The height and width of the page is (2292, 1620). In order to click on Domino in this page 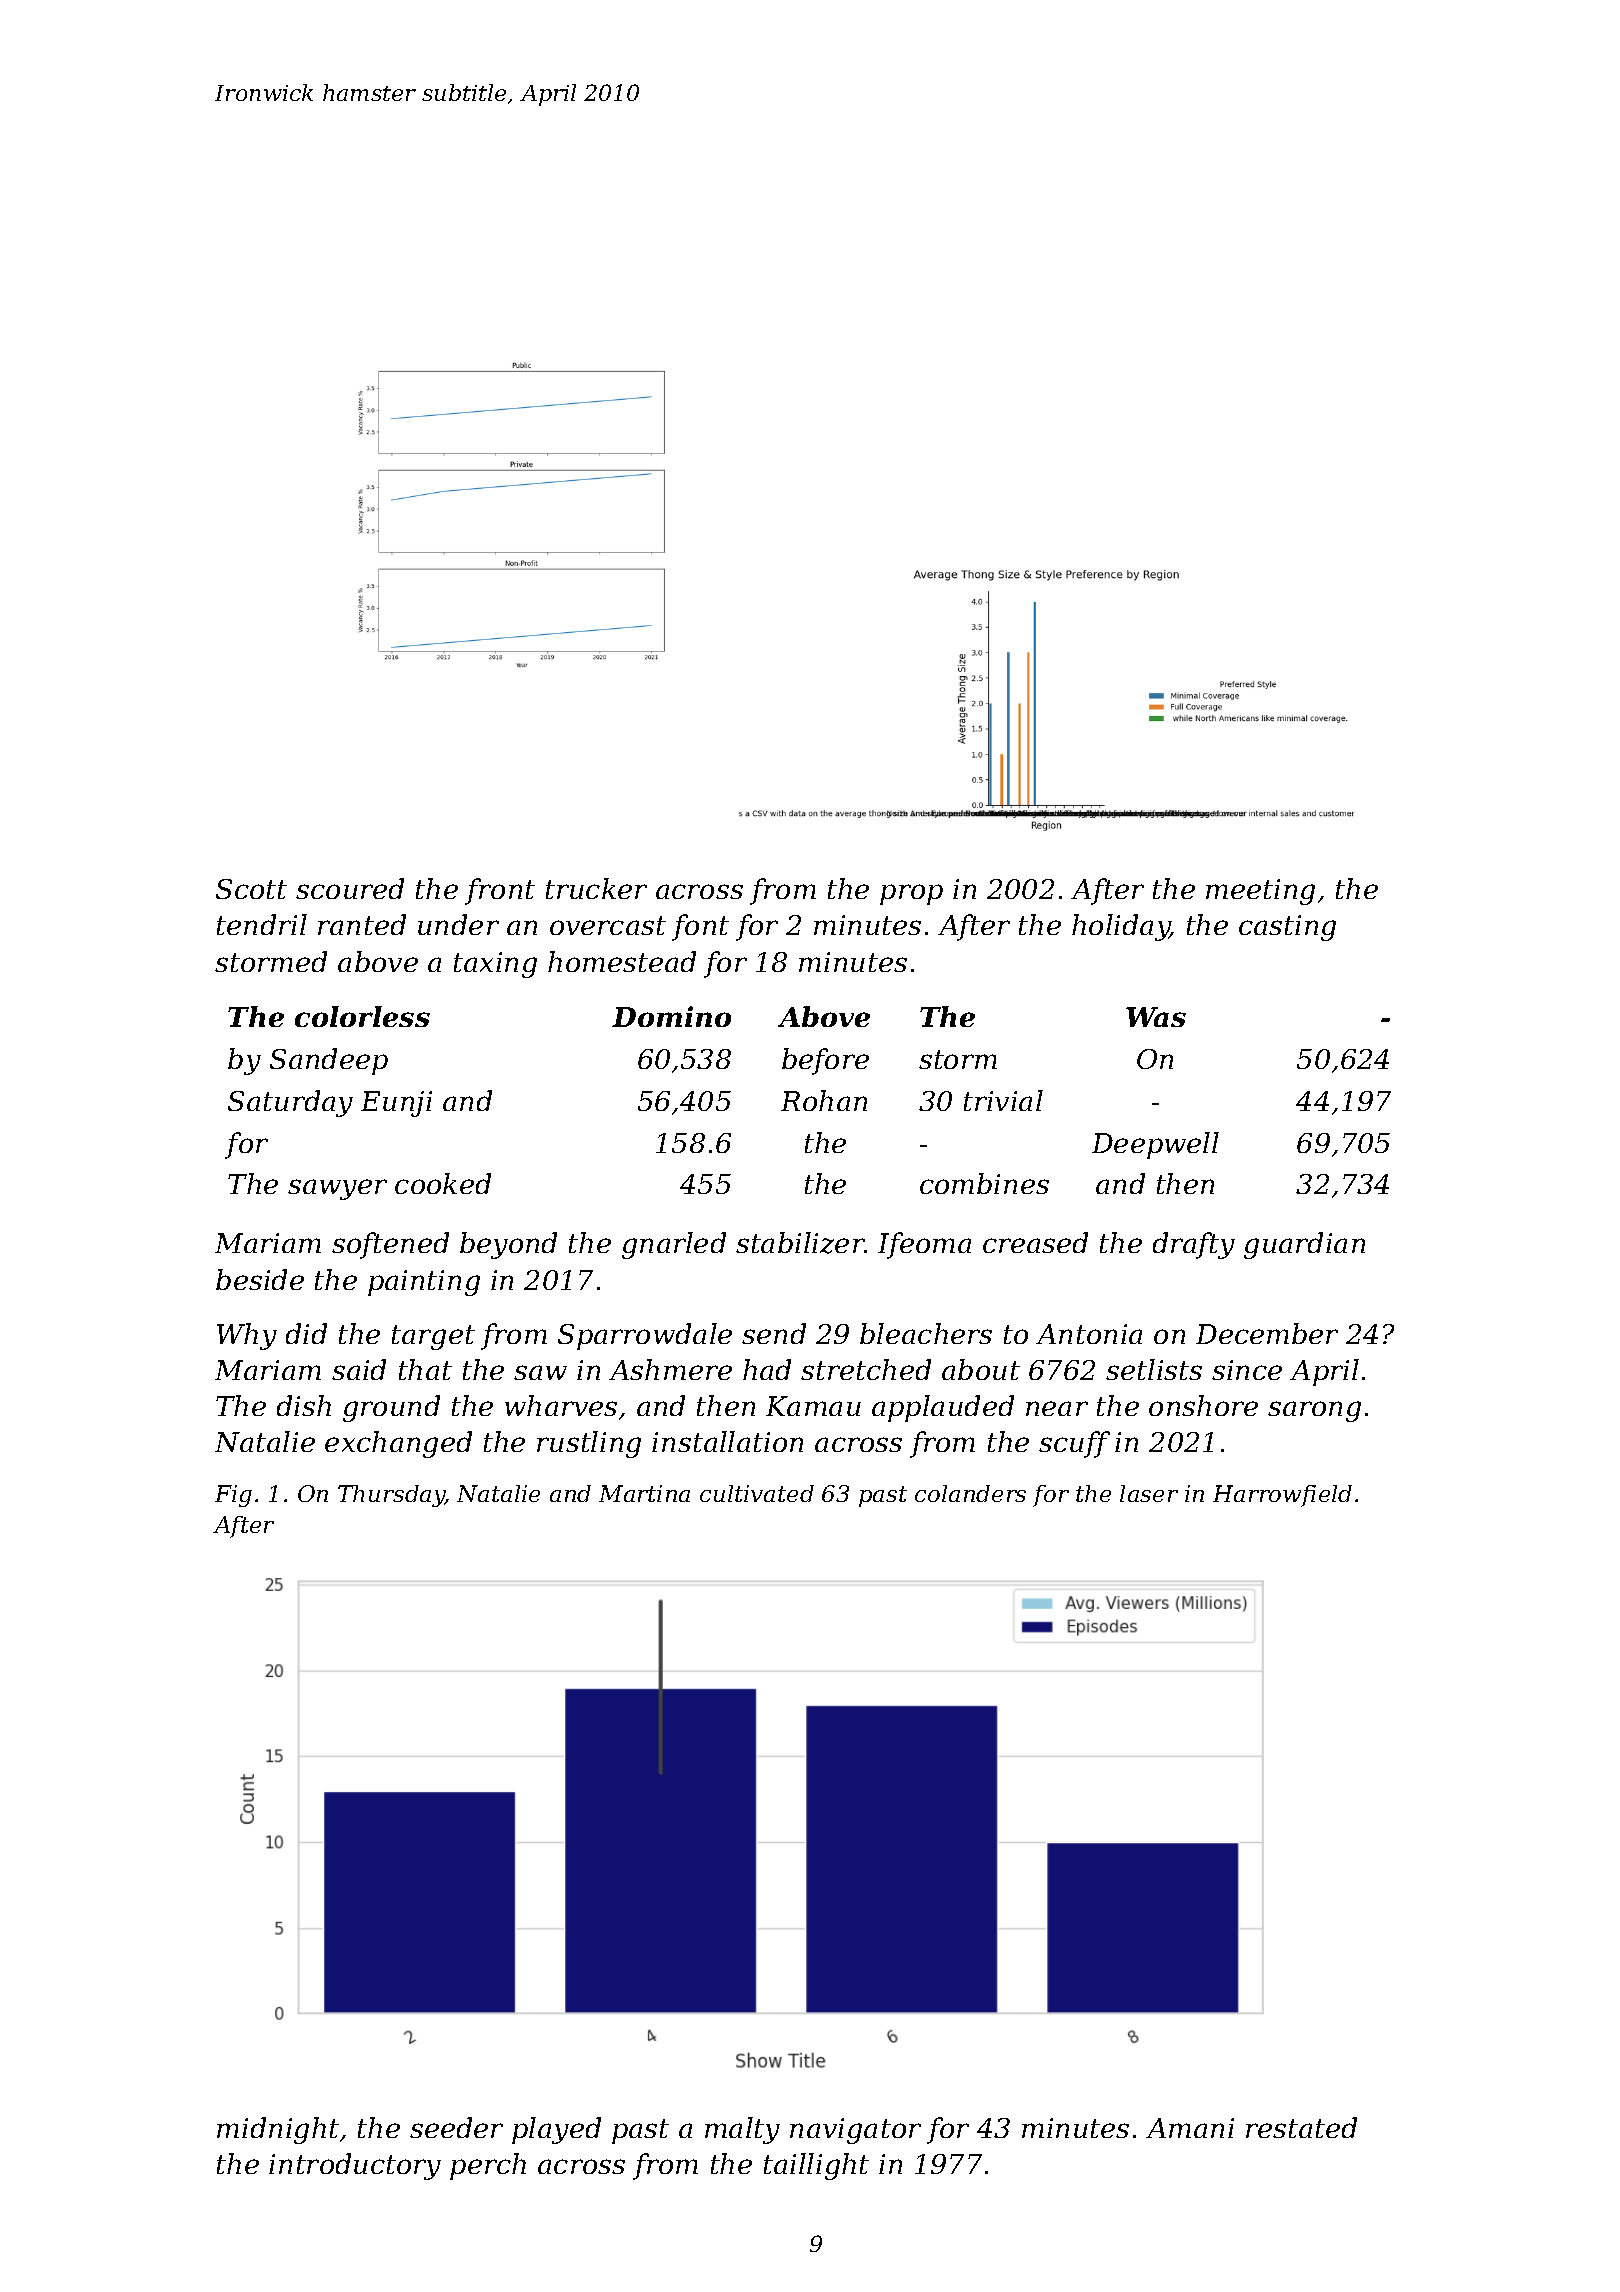, I will do `click(671, 1016)`.
